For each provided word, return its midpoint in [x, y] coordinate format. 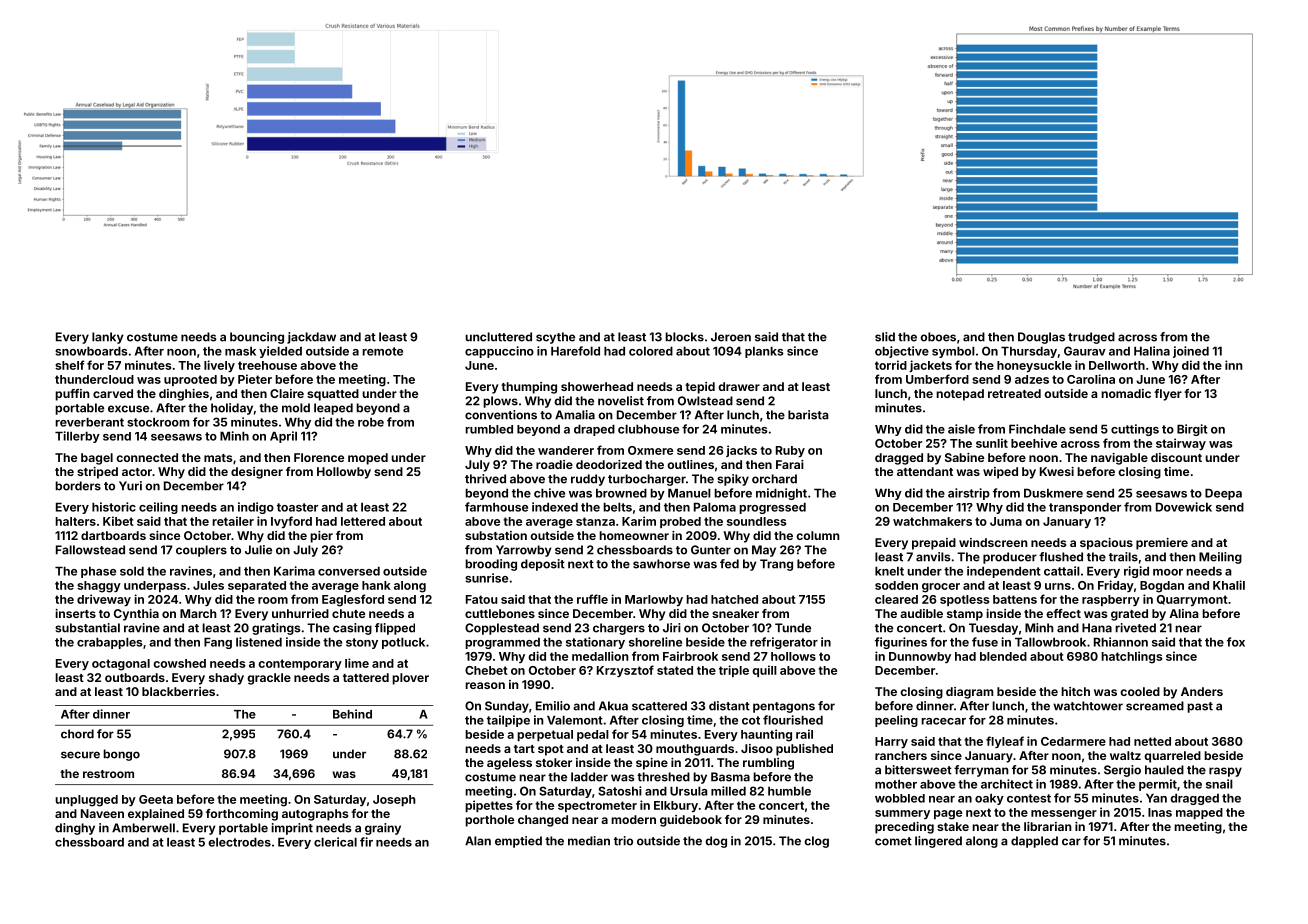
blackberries [178, 691]
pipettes [489, 806]
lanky [108, 338]
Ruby [790, 451]
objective [902, 352]
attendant [925, 471]
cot [751, 720]
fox [1236, 642]
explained [156, 815]
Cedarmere [1073, 741]
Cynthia [136, 615]
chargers [619, 629]
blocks [684, 337]
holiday [232, 409]
